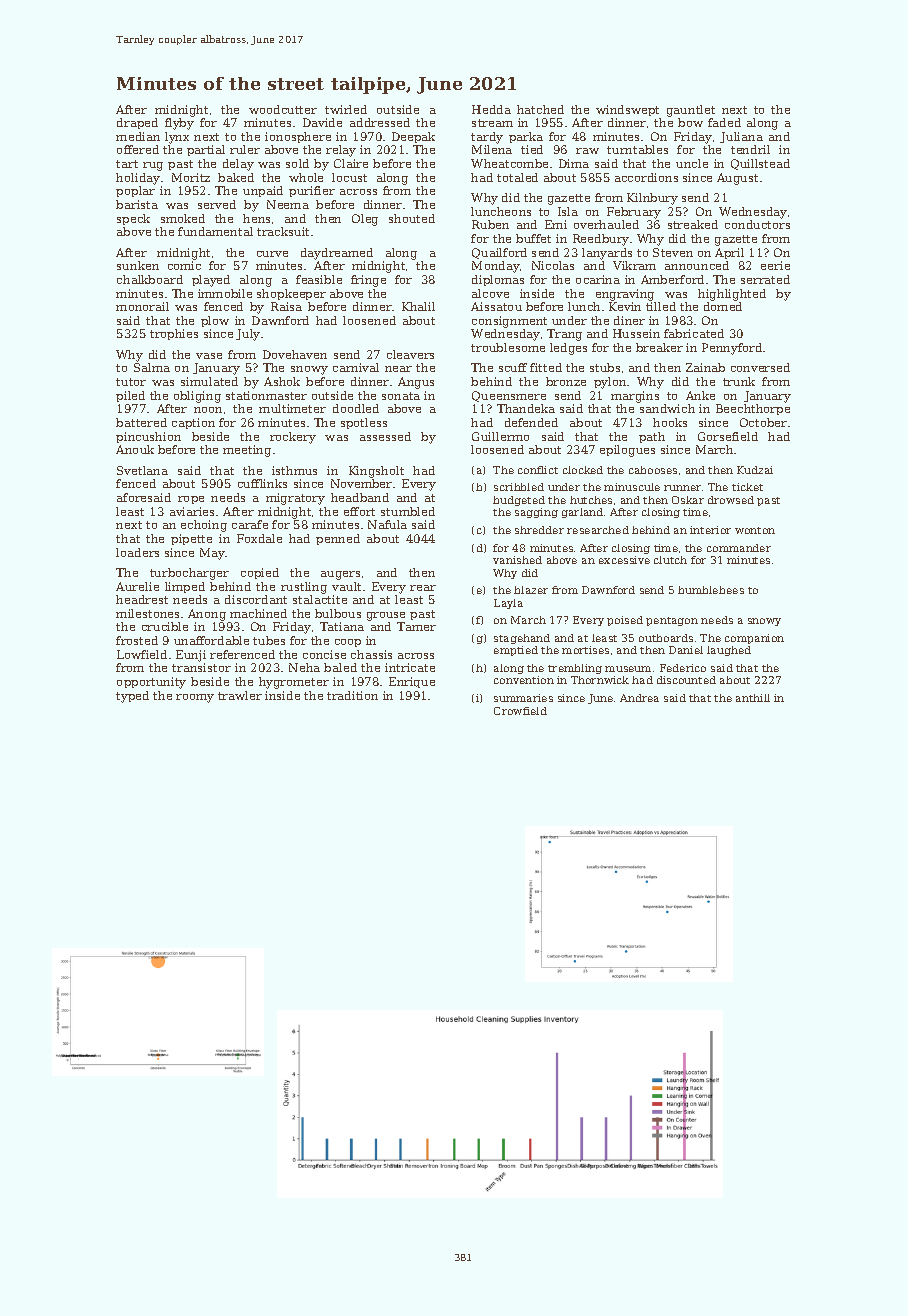 The width and height of the screenshot is (908, 1316). I want to click on eerie, so click(775, 265).
